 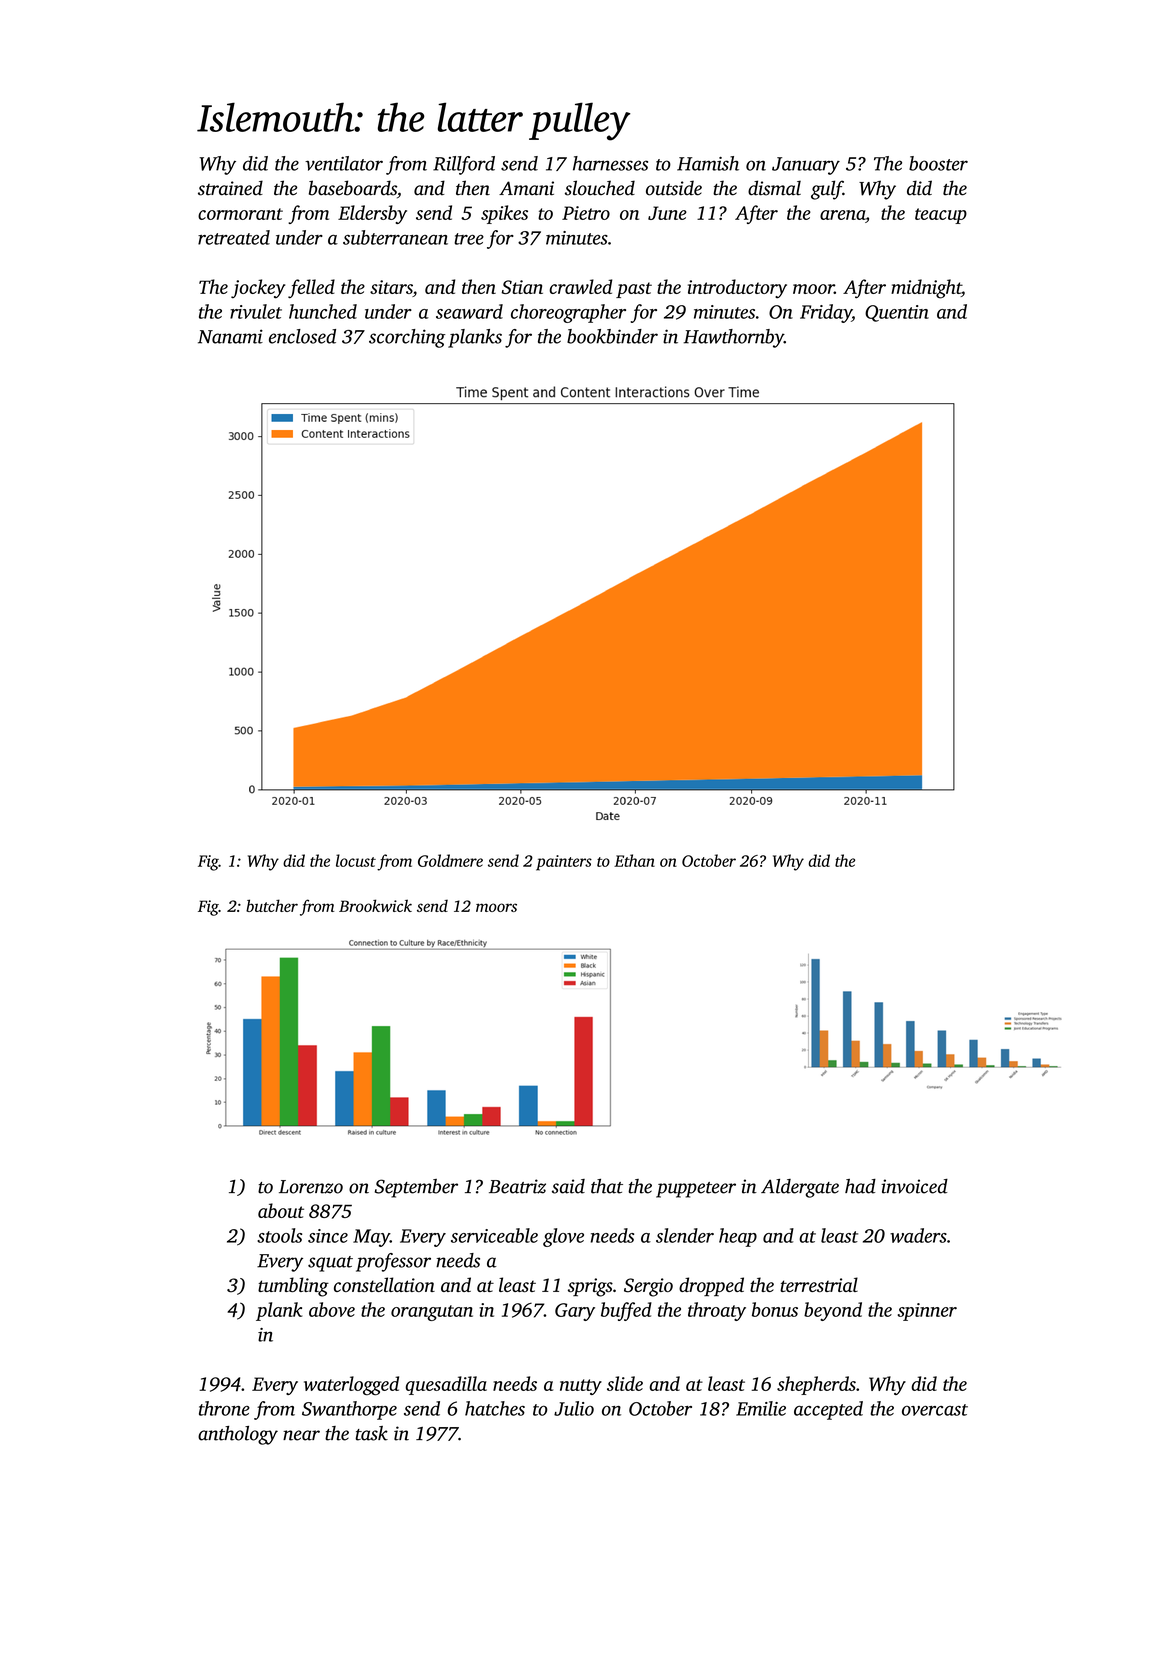 I want to click on painters, so click(x=564, y=863).
